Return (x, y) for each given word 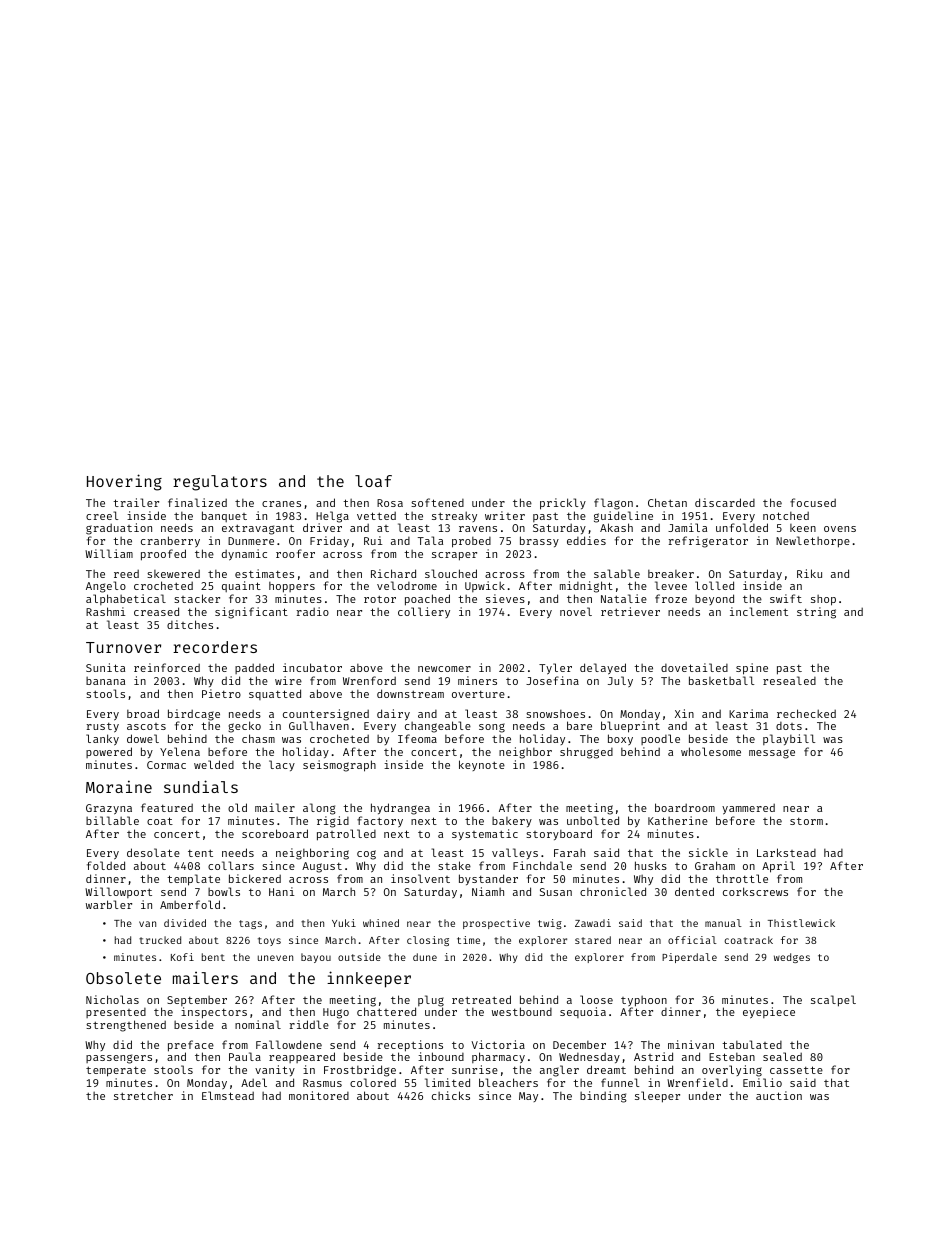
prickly (563, 504)
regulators (220, 483)
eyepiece (769, 1013)
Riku (809, 573)
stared (593, 940)
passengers (119, 1059)
